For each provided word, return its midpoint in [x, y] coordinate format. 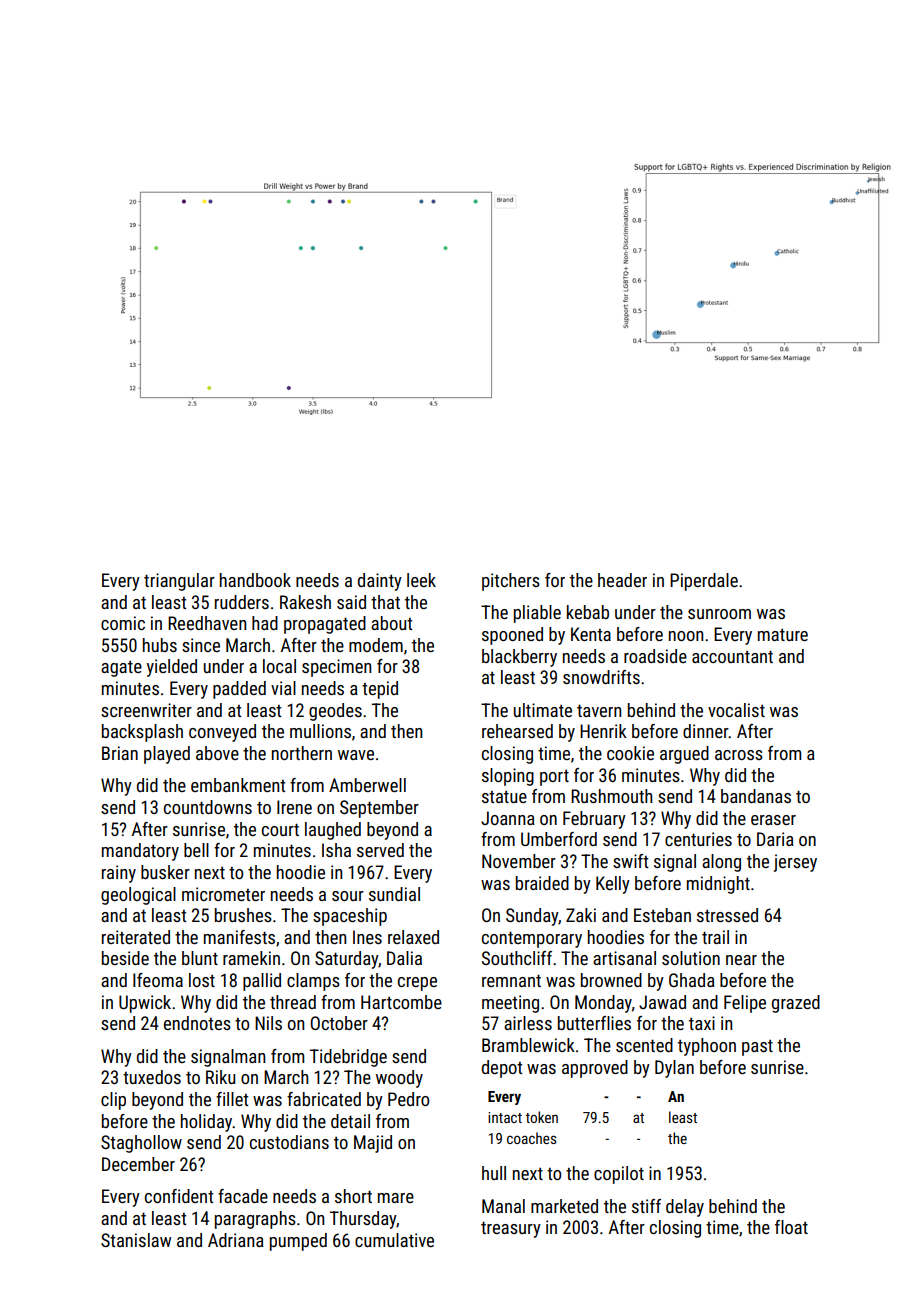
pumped [298, 1242]
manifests [239, 937]
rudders [242, 602]
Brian [120, 753]
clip [113, 1101]
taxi [702, 1023]
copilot [619, 1175]
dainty [380, 582]
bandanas [756, 796]
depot [502, 1069]
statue [504, 797]
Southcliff [517, 958]
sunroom [719, 614]
